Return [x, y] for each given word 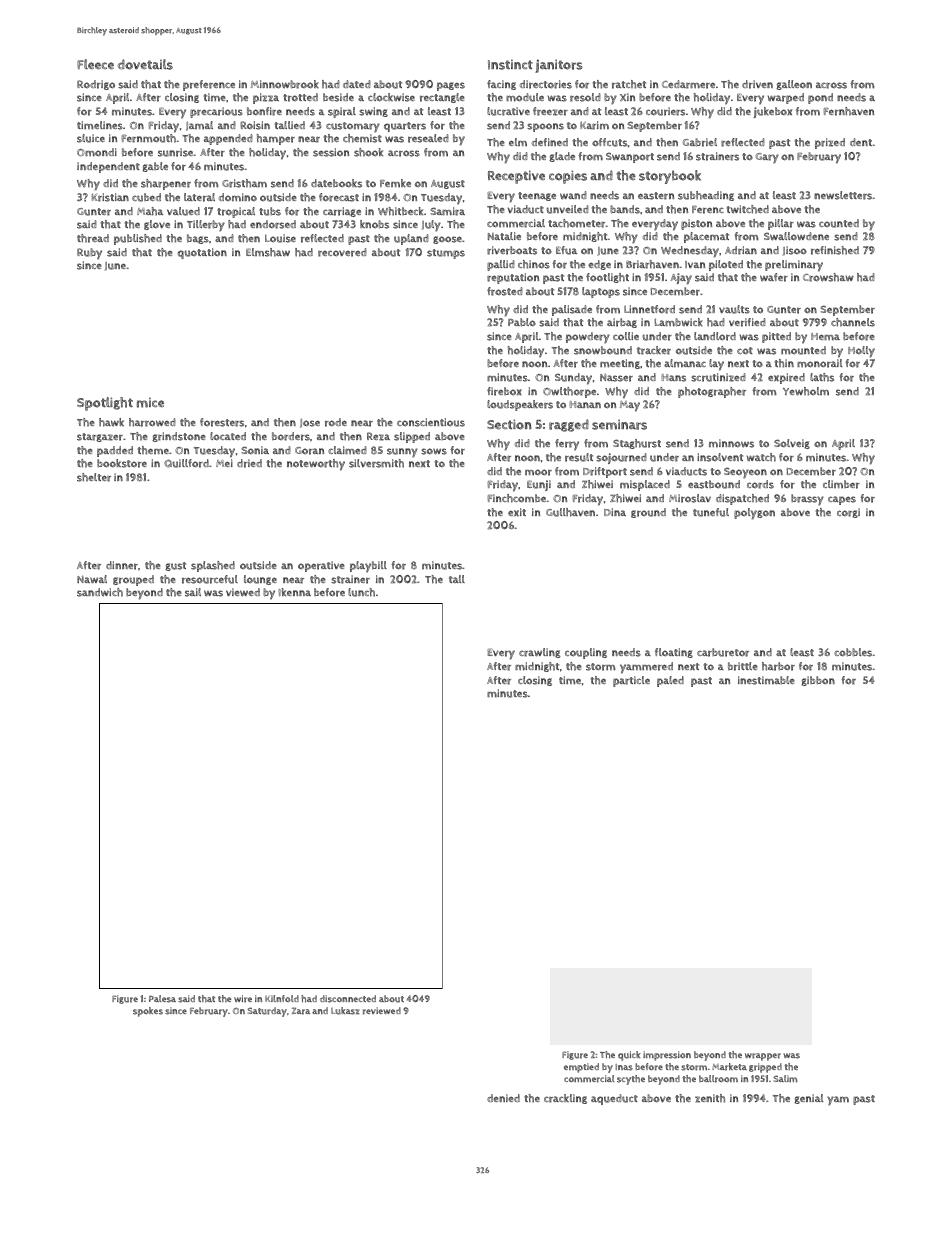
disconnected [348, 999]
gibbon [818, 681]
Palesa [162, 999]
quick [629, 1056]
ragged [569, 425]
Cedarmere [688, 84]
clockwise [391, 97]
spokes [148, 1012]
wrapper [763, 1057]
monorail [820, 363]
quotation [202, 253]
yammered [646, 668]
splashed [213, 566]
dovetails [145, 64]
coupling [586, 653]
